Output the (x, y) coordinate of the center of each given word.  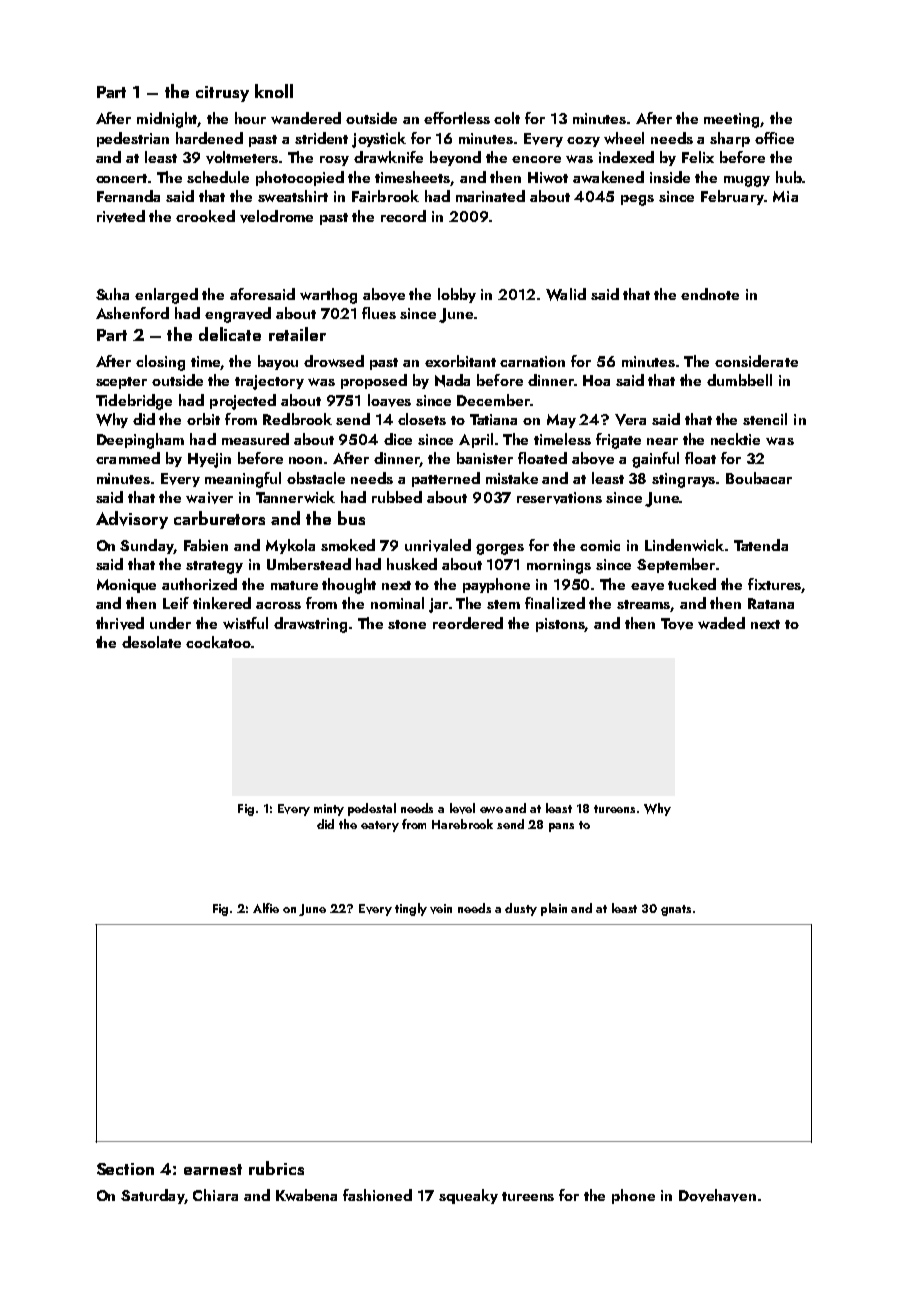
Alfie (266, 908)
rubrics (276, 1168)
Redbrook (297, 419)
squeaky (468, 1196)
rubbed (397, 497)
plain (554, 909)
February (732, 197)
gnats (676, 910)
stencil (765, 419)
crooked (205, 216)
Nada (452, 380)
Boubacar (759, 478)
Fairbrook (385, 196)
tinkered (222, 603)
